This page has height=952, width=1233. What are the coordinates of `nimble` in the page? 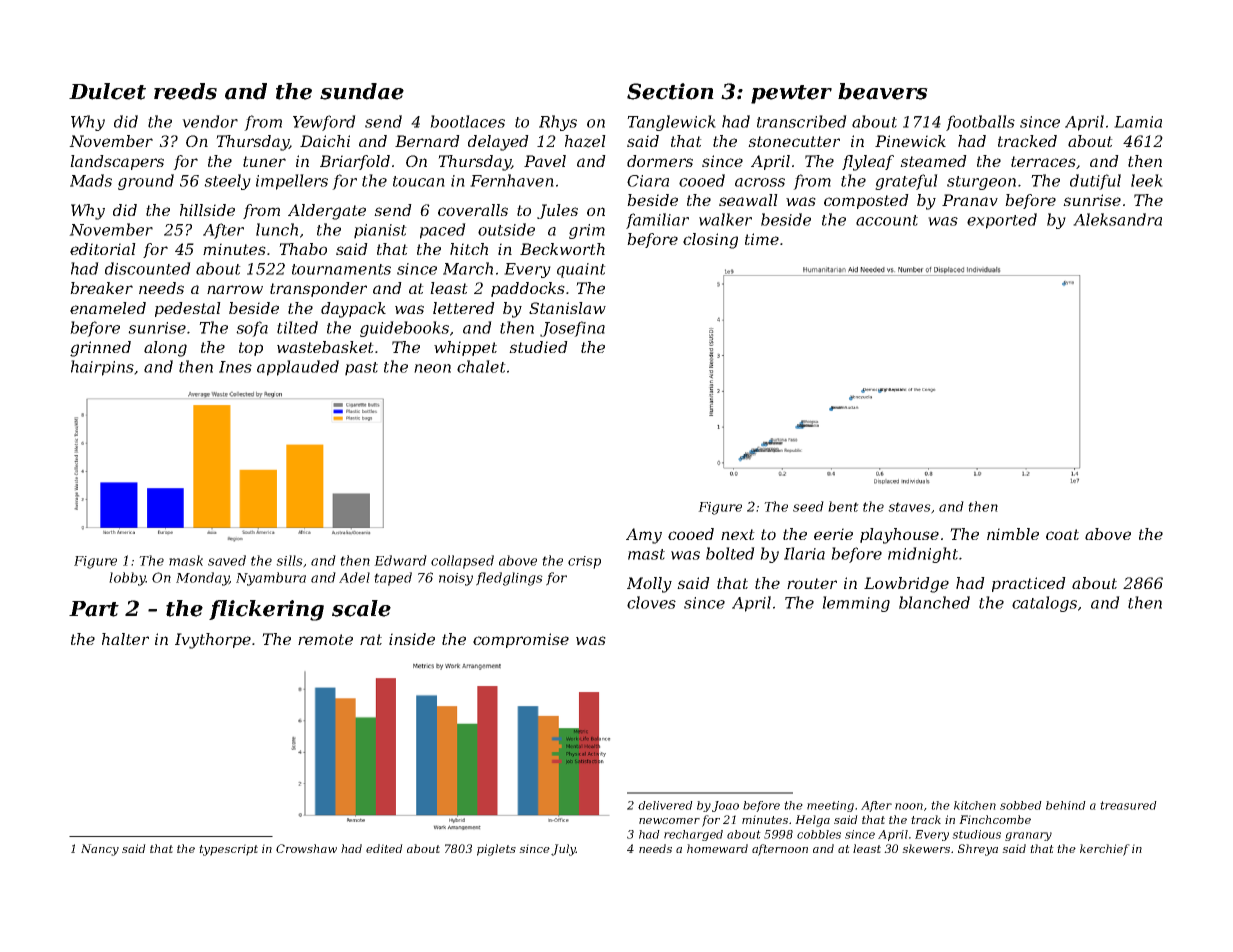 It's located at (1013, 534).
